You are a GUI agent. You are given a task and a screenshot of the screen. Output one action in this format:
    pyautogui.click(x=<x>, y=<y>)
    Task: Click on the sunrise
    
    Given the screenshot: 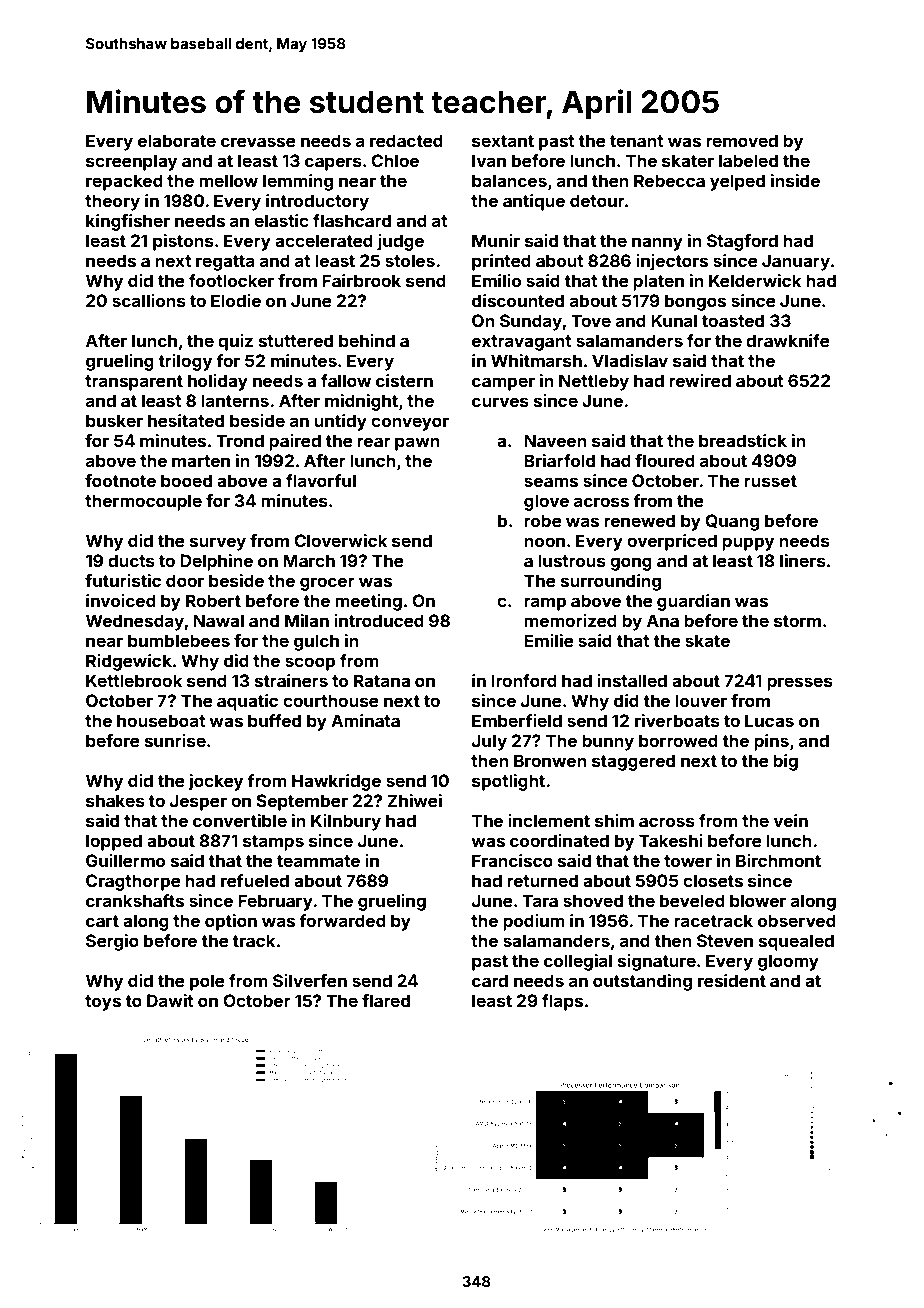 What is the action you would take?
    pyautogui.click(x=175, y=740)
